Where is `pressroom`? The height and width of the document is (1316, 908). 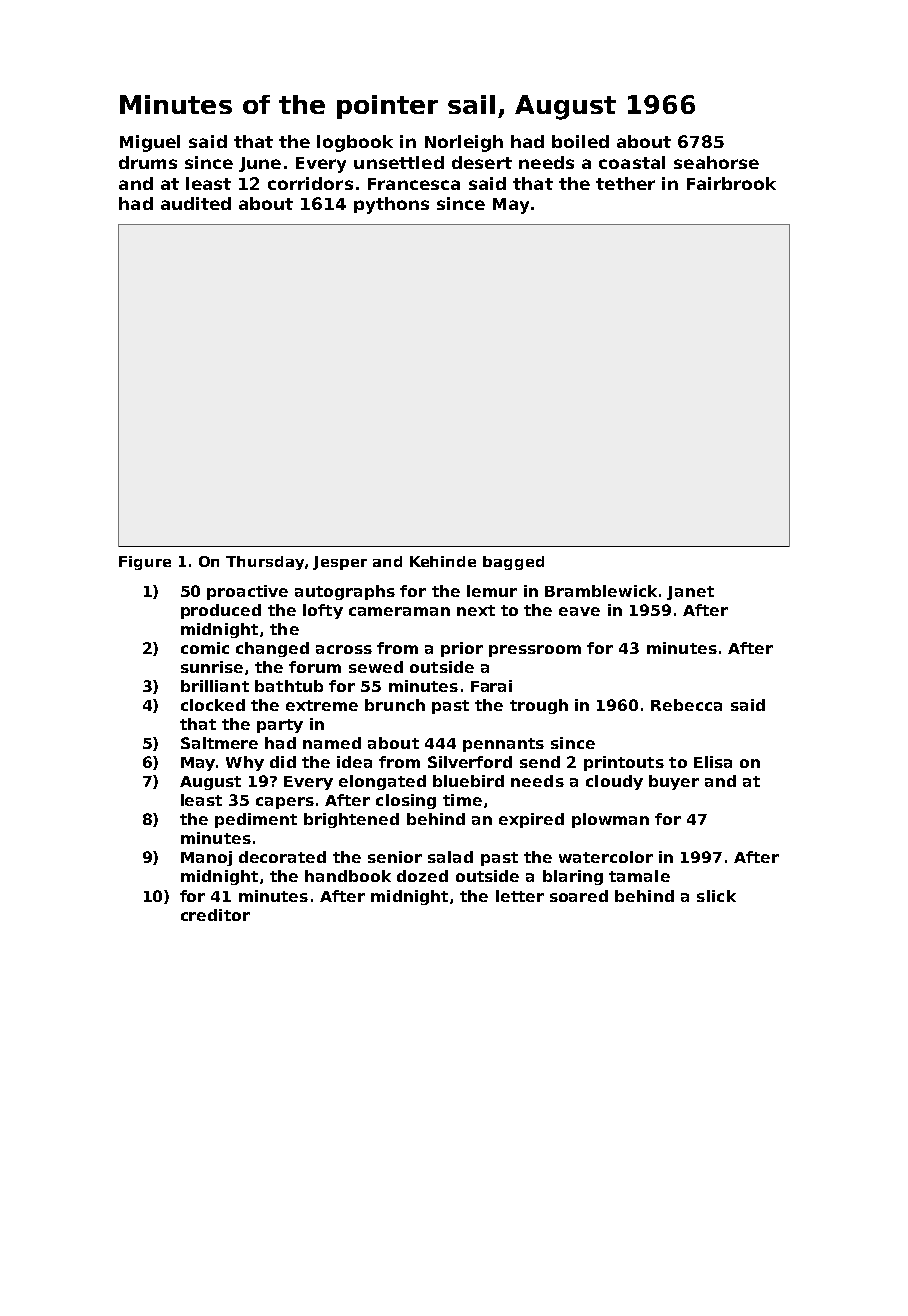 pressroom is located at coordinates (535, 651).
